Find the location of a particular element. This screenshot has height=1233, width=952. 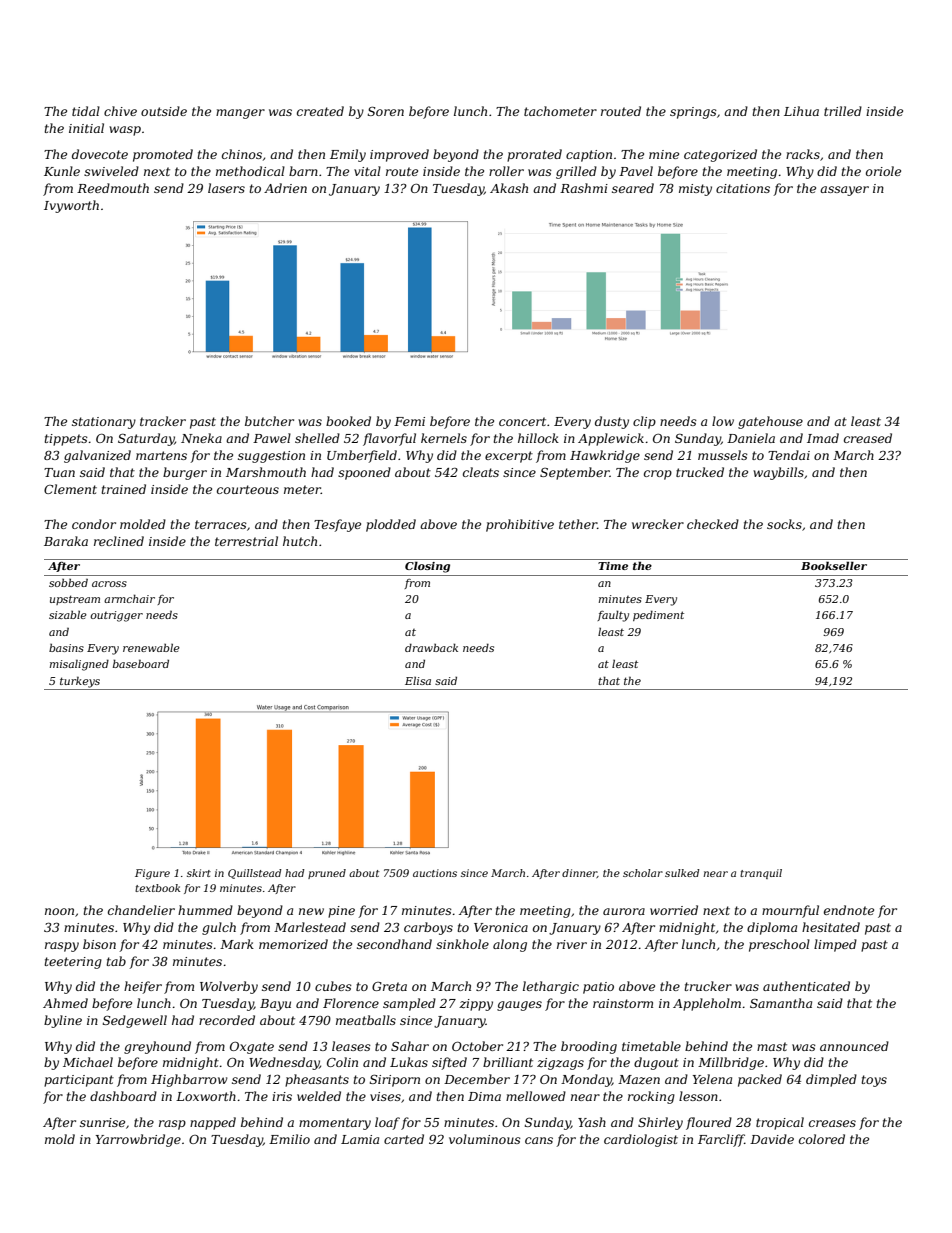

river is located at coordinates (572, 944).
